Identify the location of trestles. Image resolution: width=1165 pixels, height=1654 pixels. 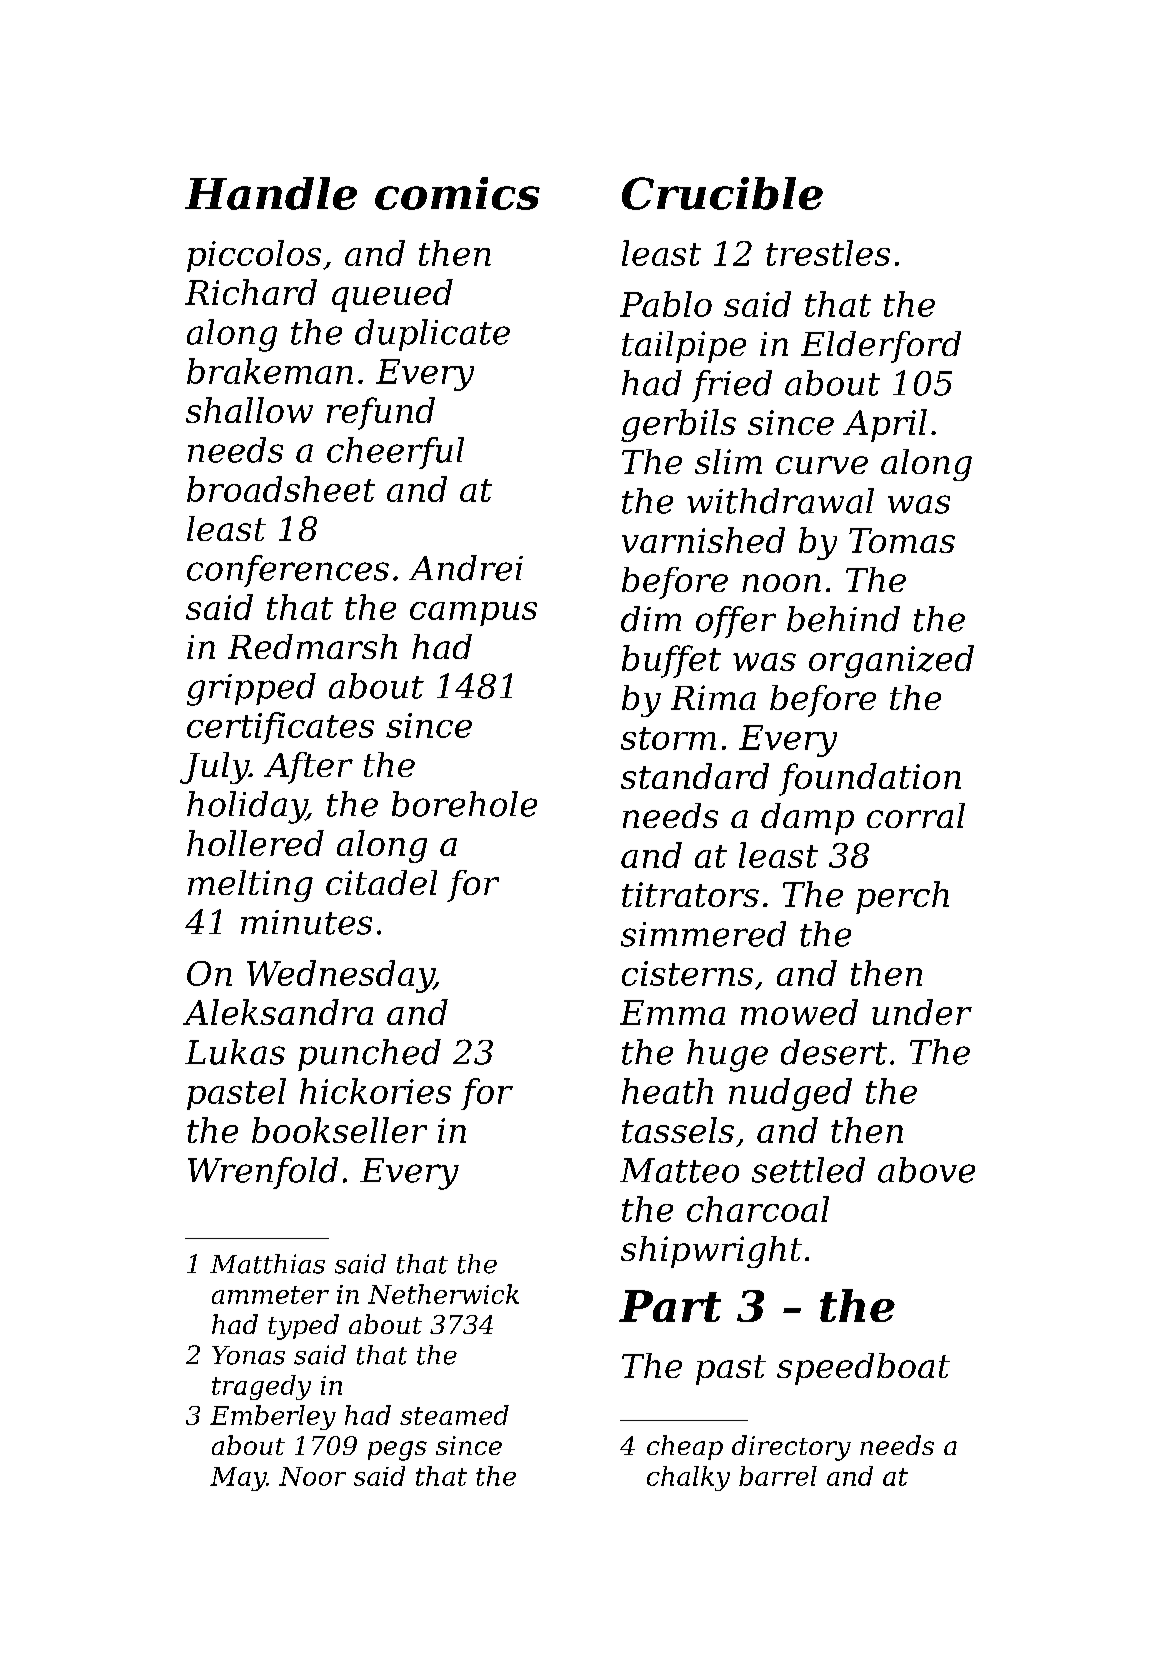
(828, 253).
